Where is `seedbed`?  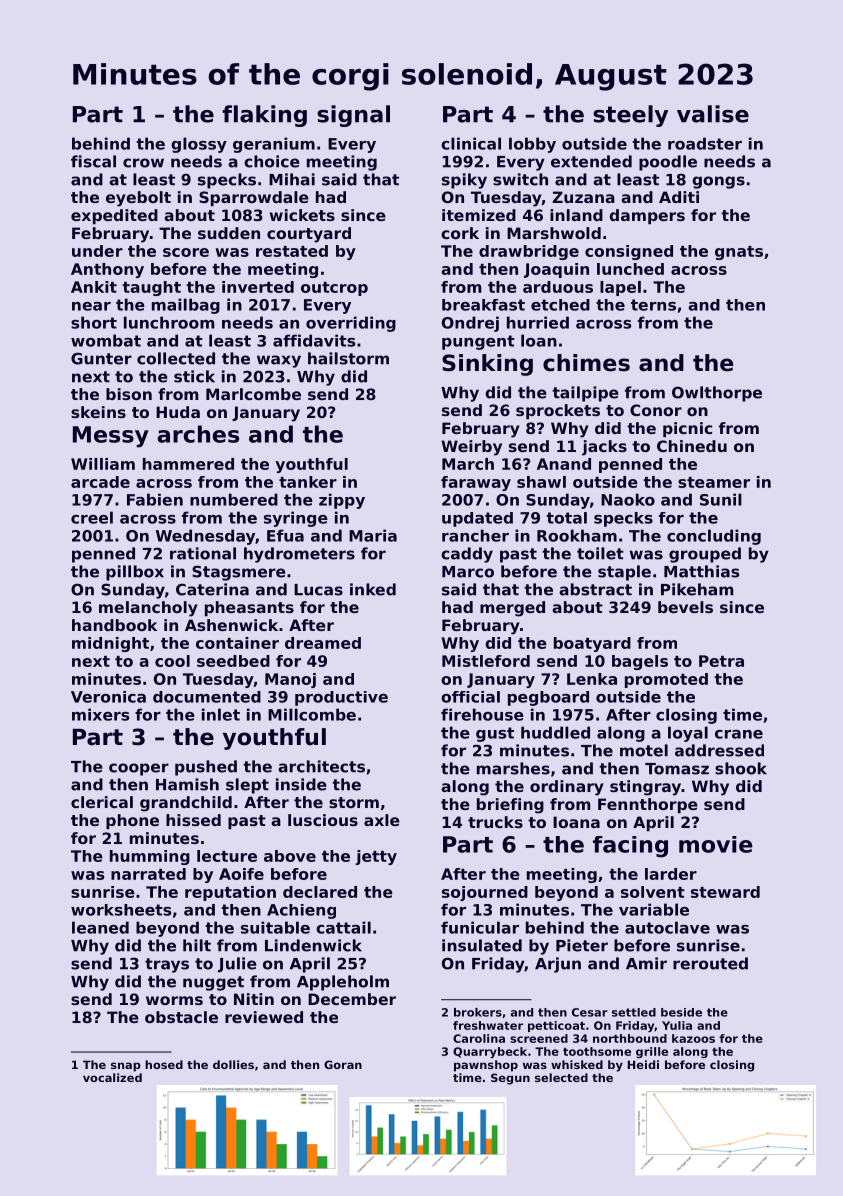
seedbed is located at coordinates (233, 661).
